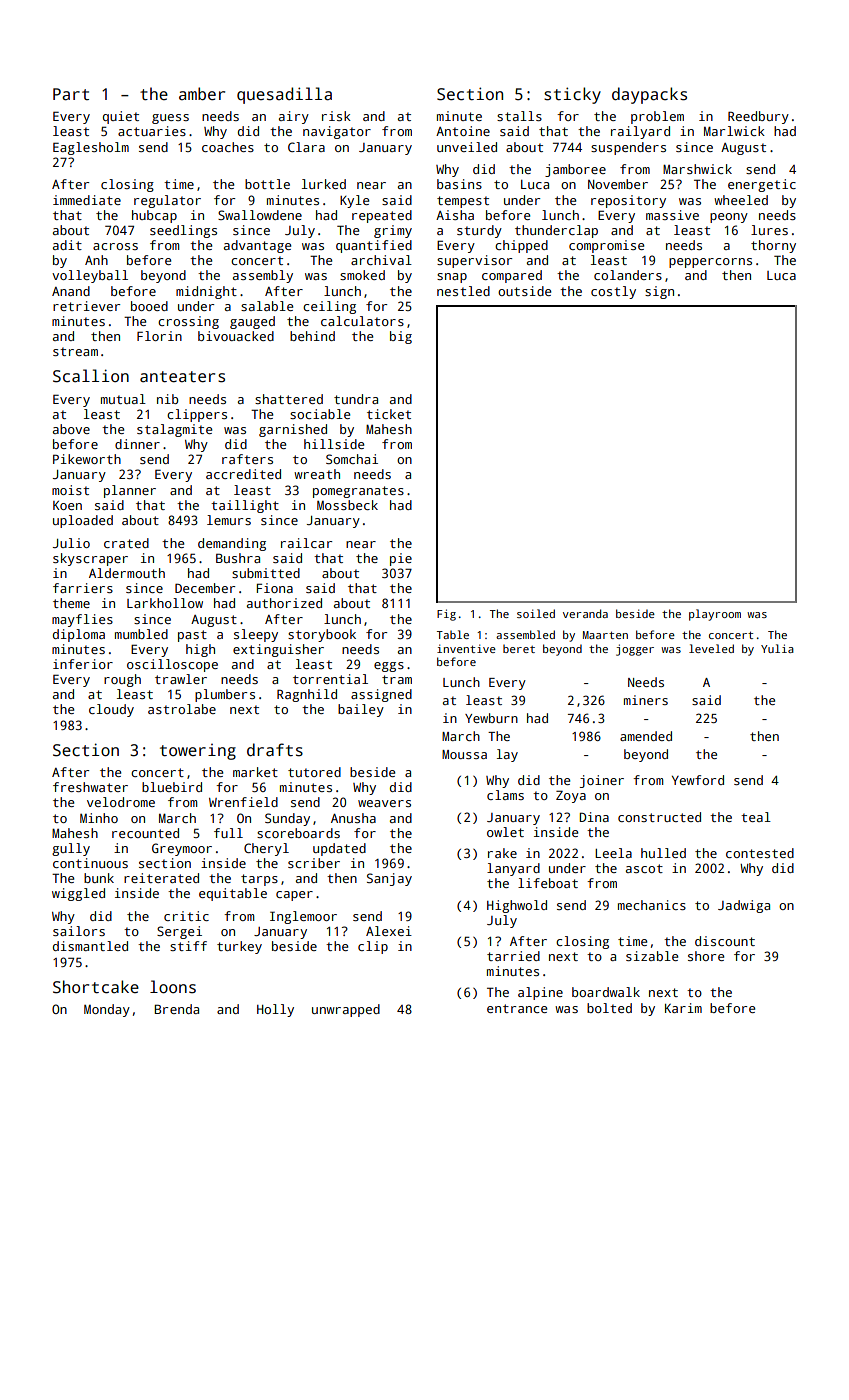 The width and height of the image is (849, 1400). I want to click on amber, so click(202, 93).
